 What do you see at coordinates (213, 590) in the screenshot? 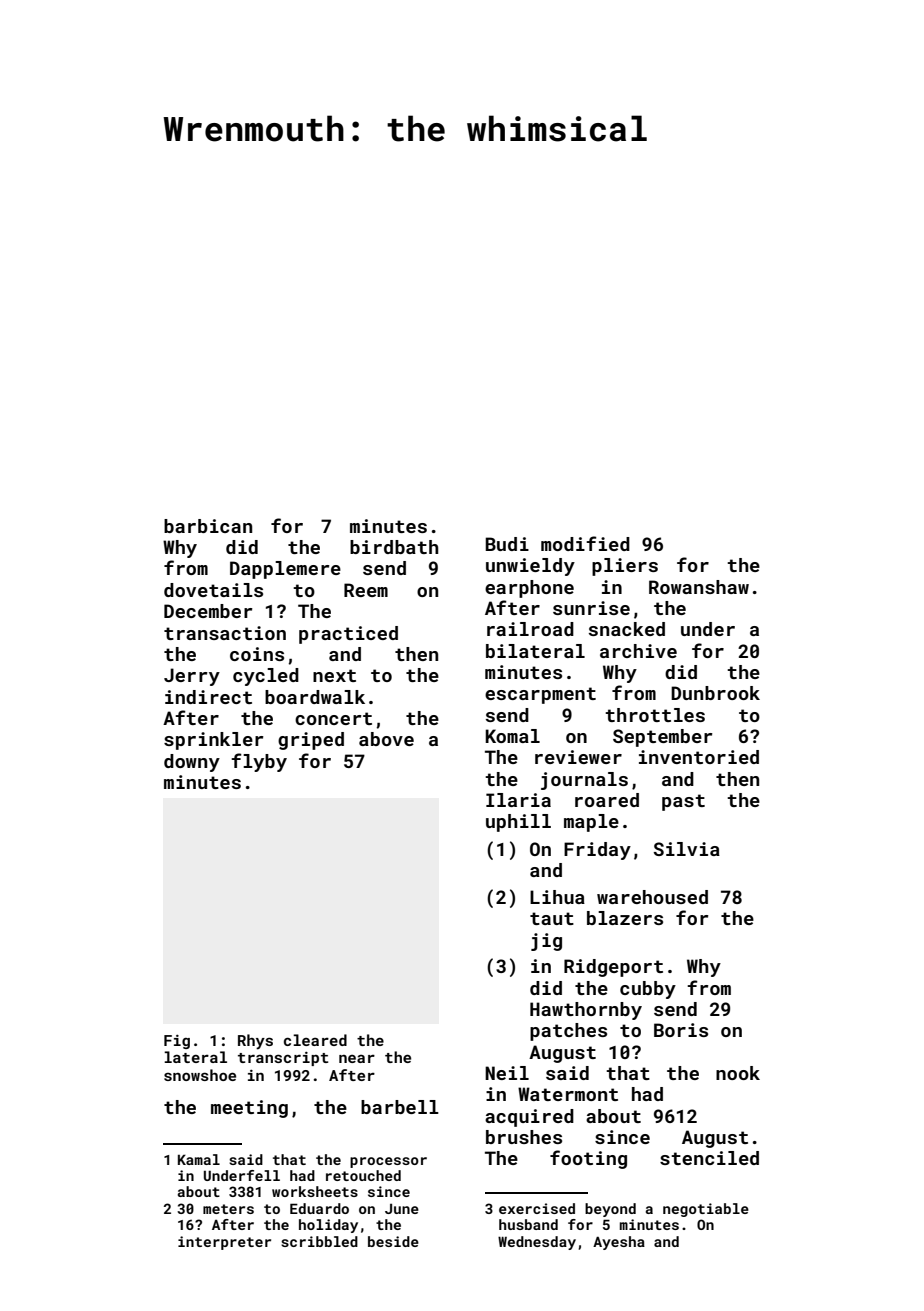
I see `dovetails` at bounding box center [213, 590].
